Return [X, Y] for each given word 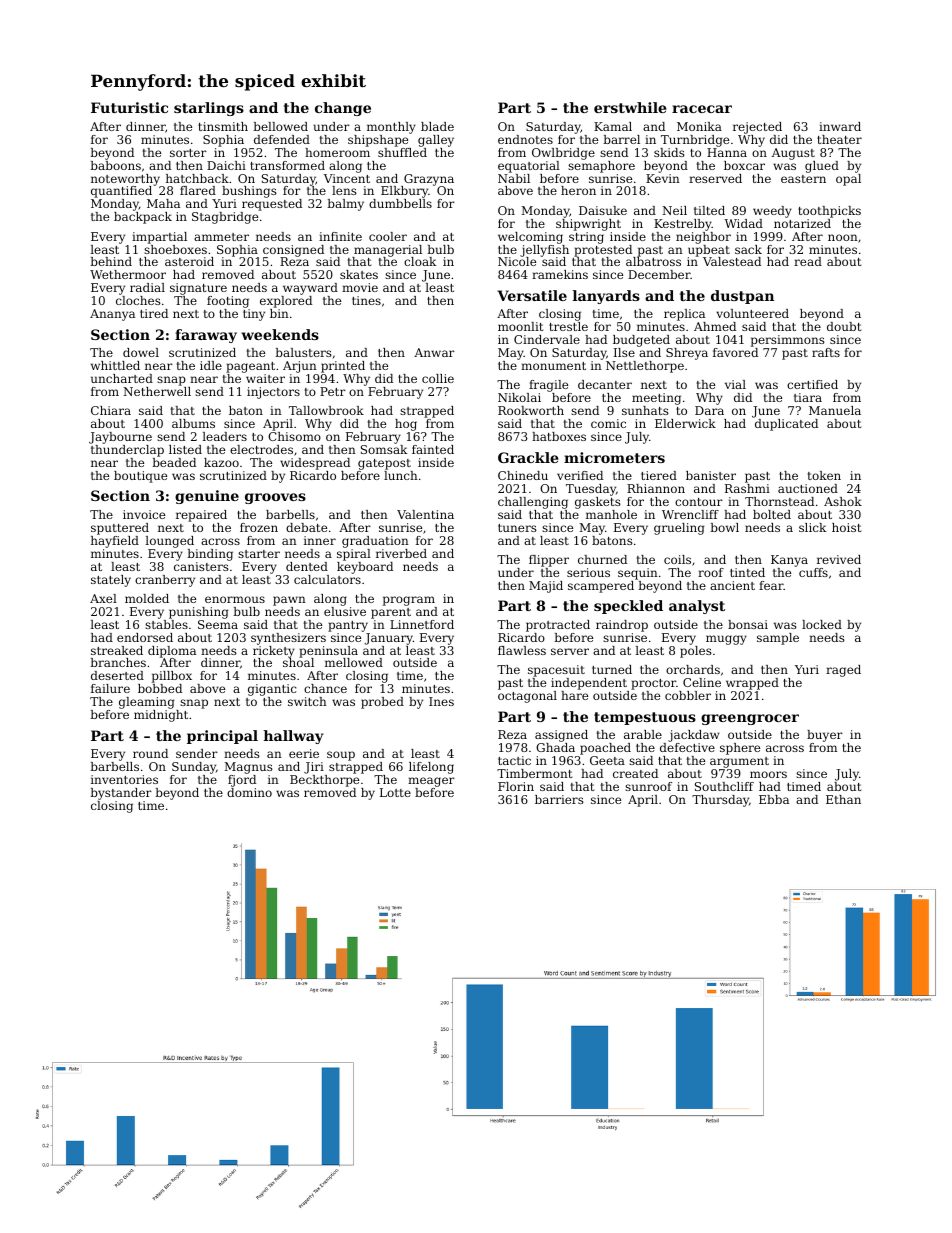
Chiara [111, 410]
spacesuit [556, 671]
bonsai [748, 624]
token [824, 475]
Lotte [395, 792]
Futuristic [129, 107]
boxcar [744, 165]
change [343, 109]
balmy [345, 205]
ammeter [221, 237]
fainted [433, 449]
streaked [117, 650]
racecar [702, 109]
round [150, 753]
